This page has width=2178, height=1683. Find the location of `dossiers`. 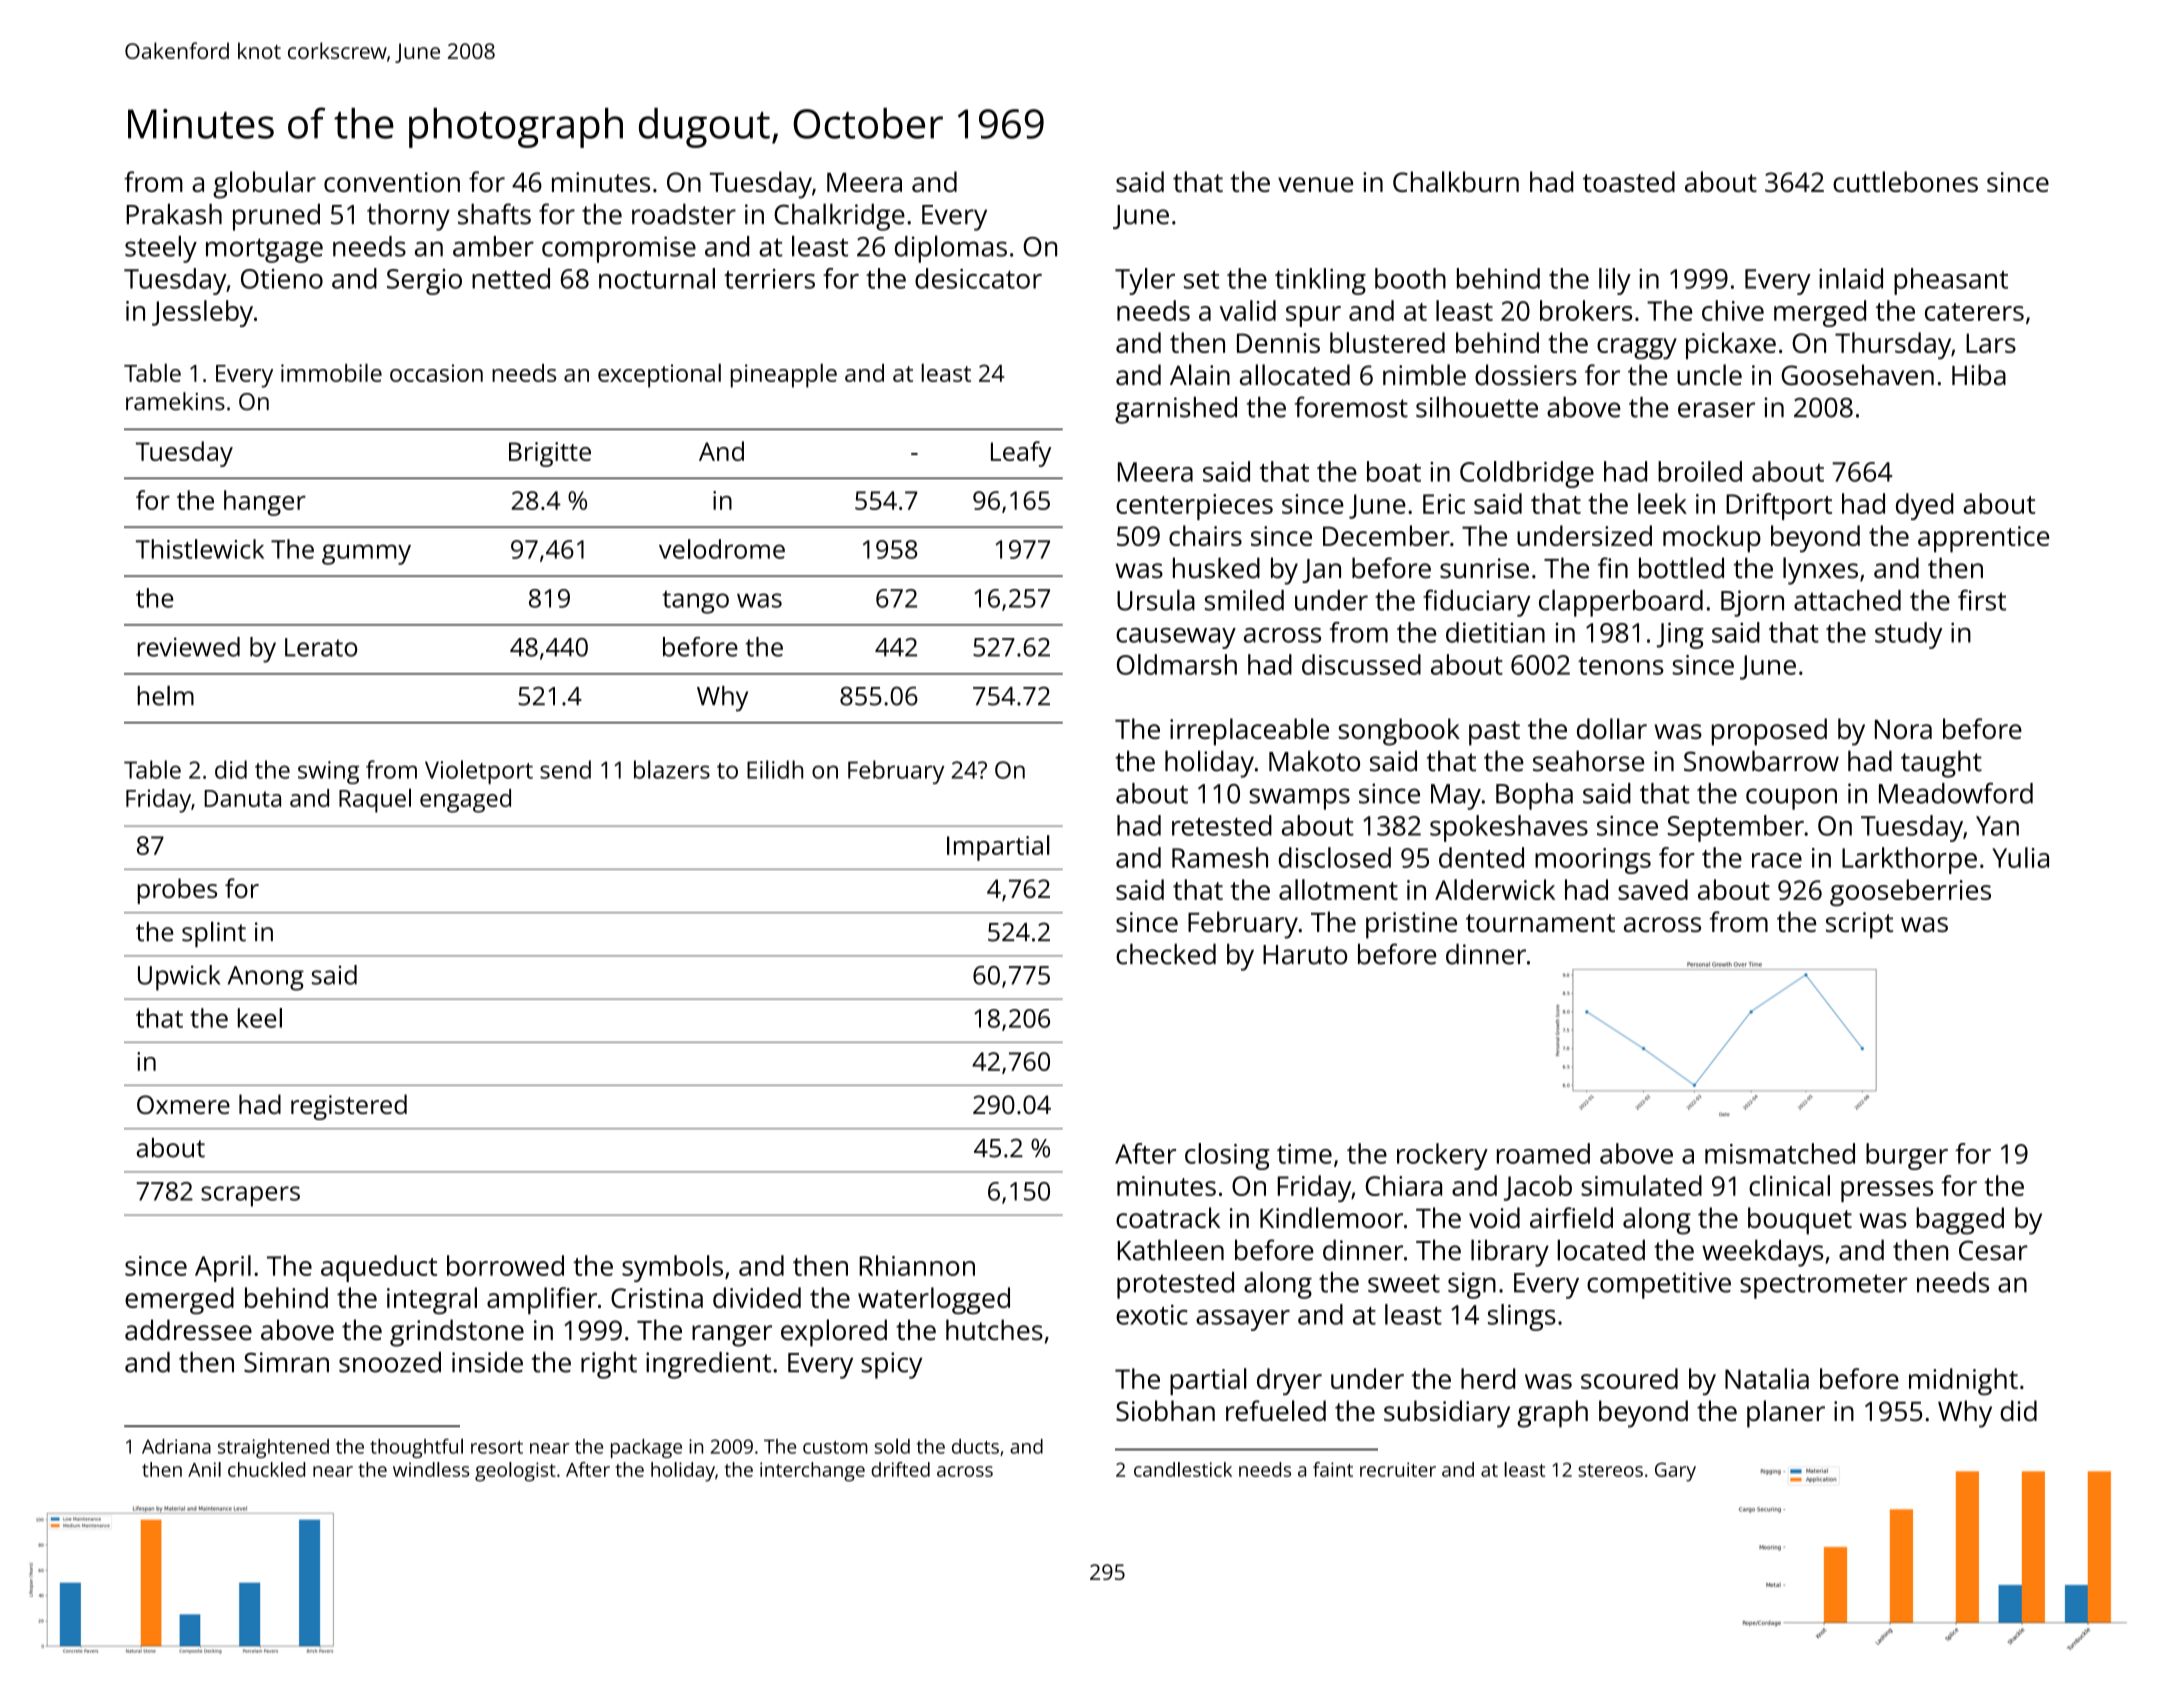

dossiers is located at coordinates (1526, 374).
